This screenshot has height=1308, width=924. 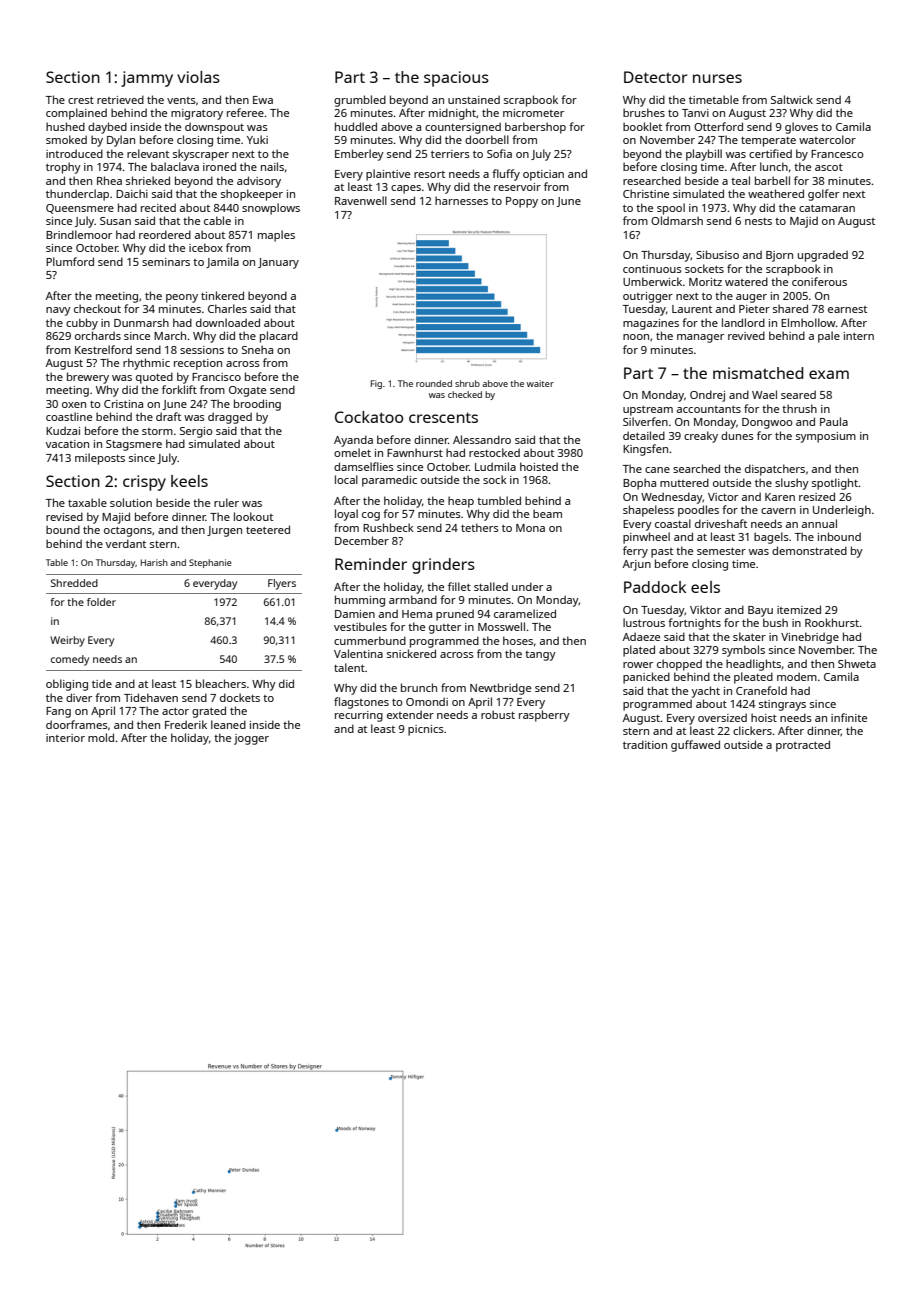 What do you see at coordinates (740, 180) in the screenshot?
I see `teal` at bounding box center [740, 180].
